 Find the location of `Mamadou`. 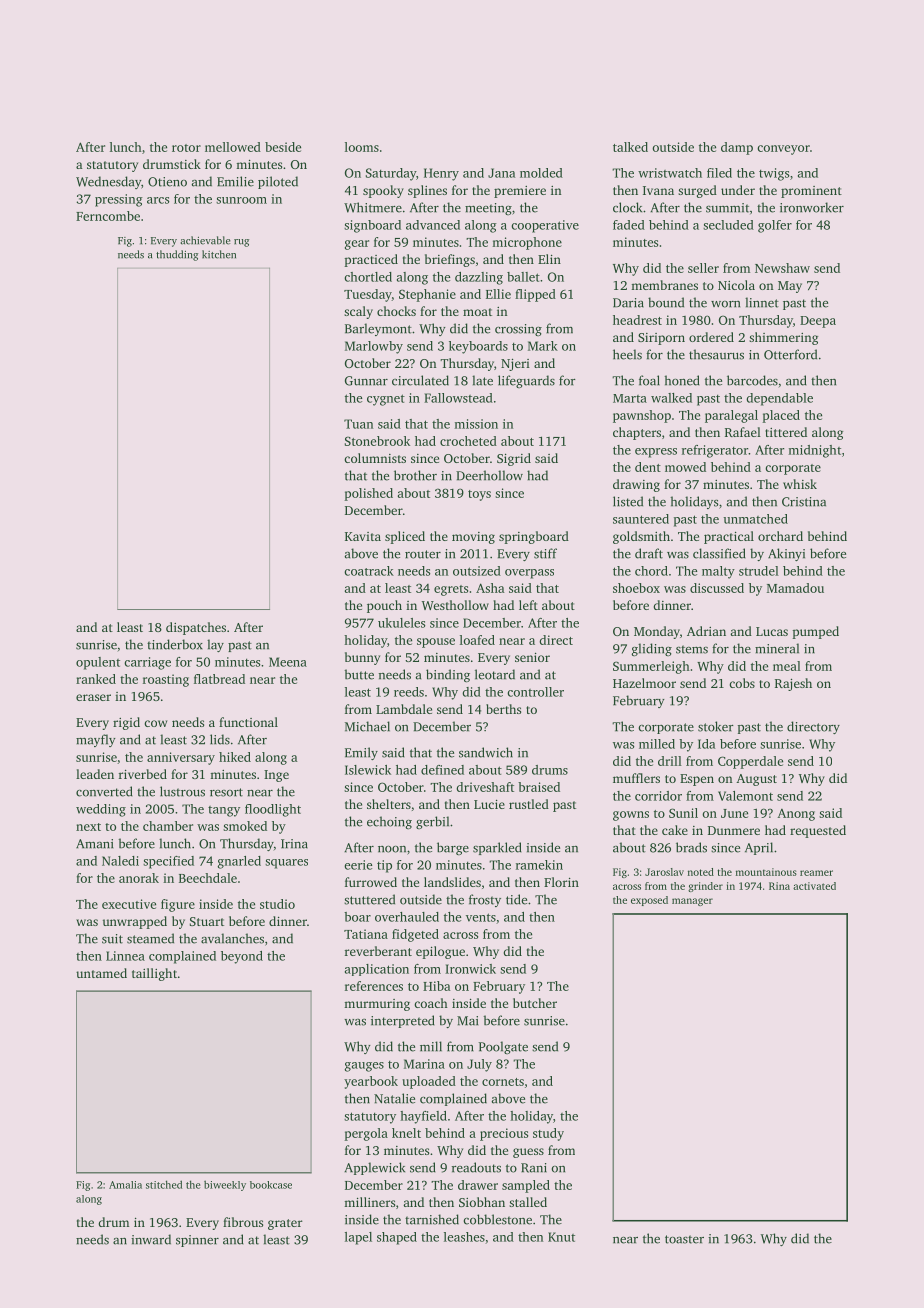

Mamadou is located at coordinates (795, 588).
